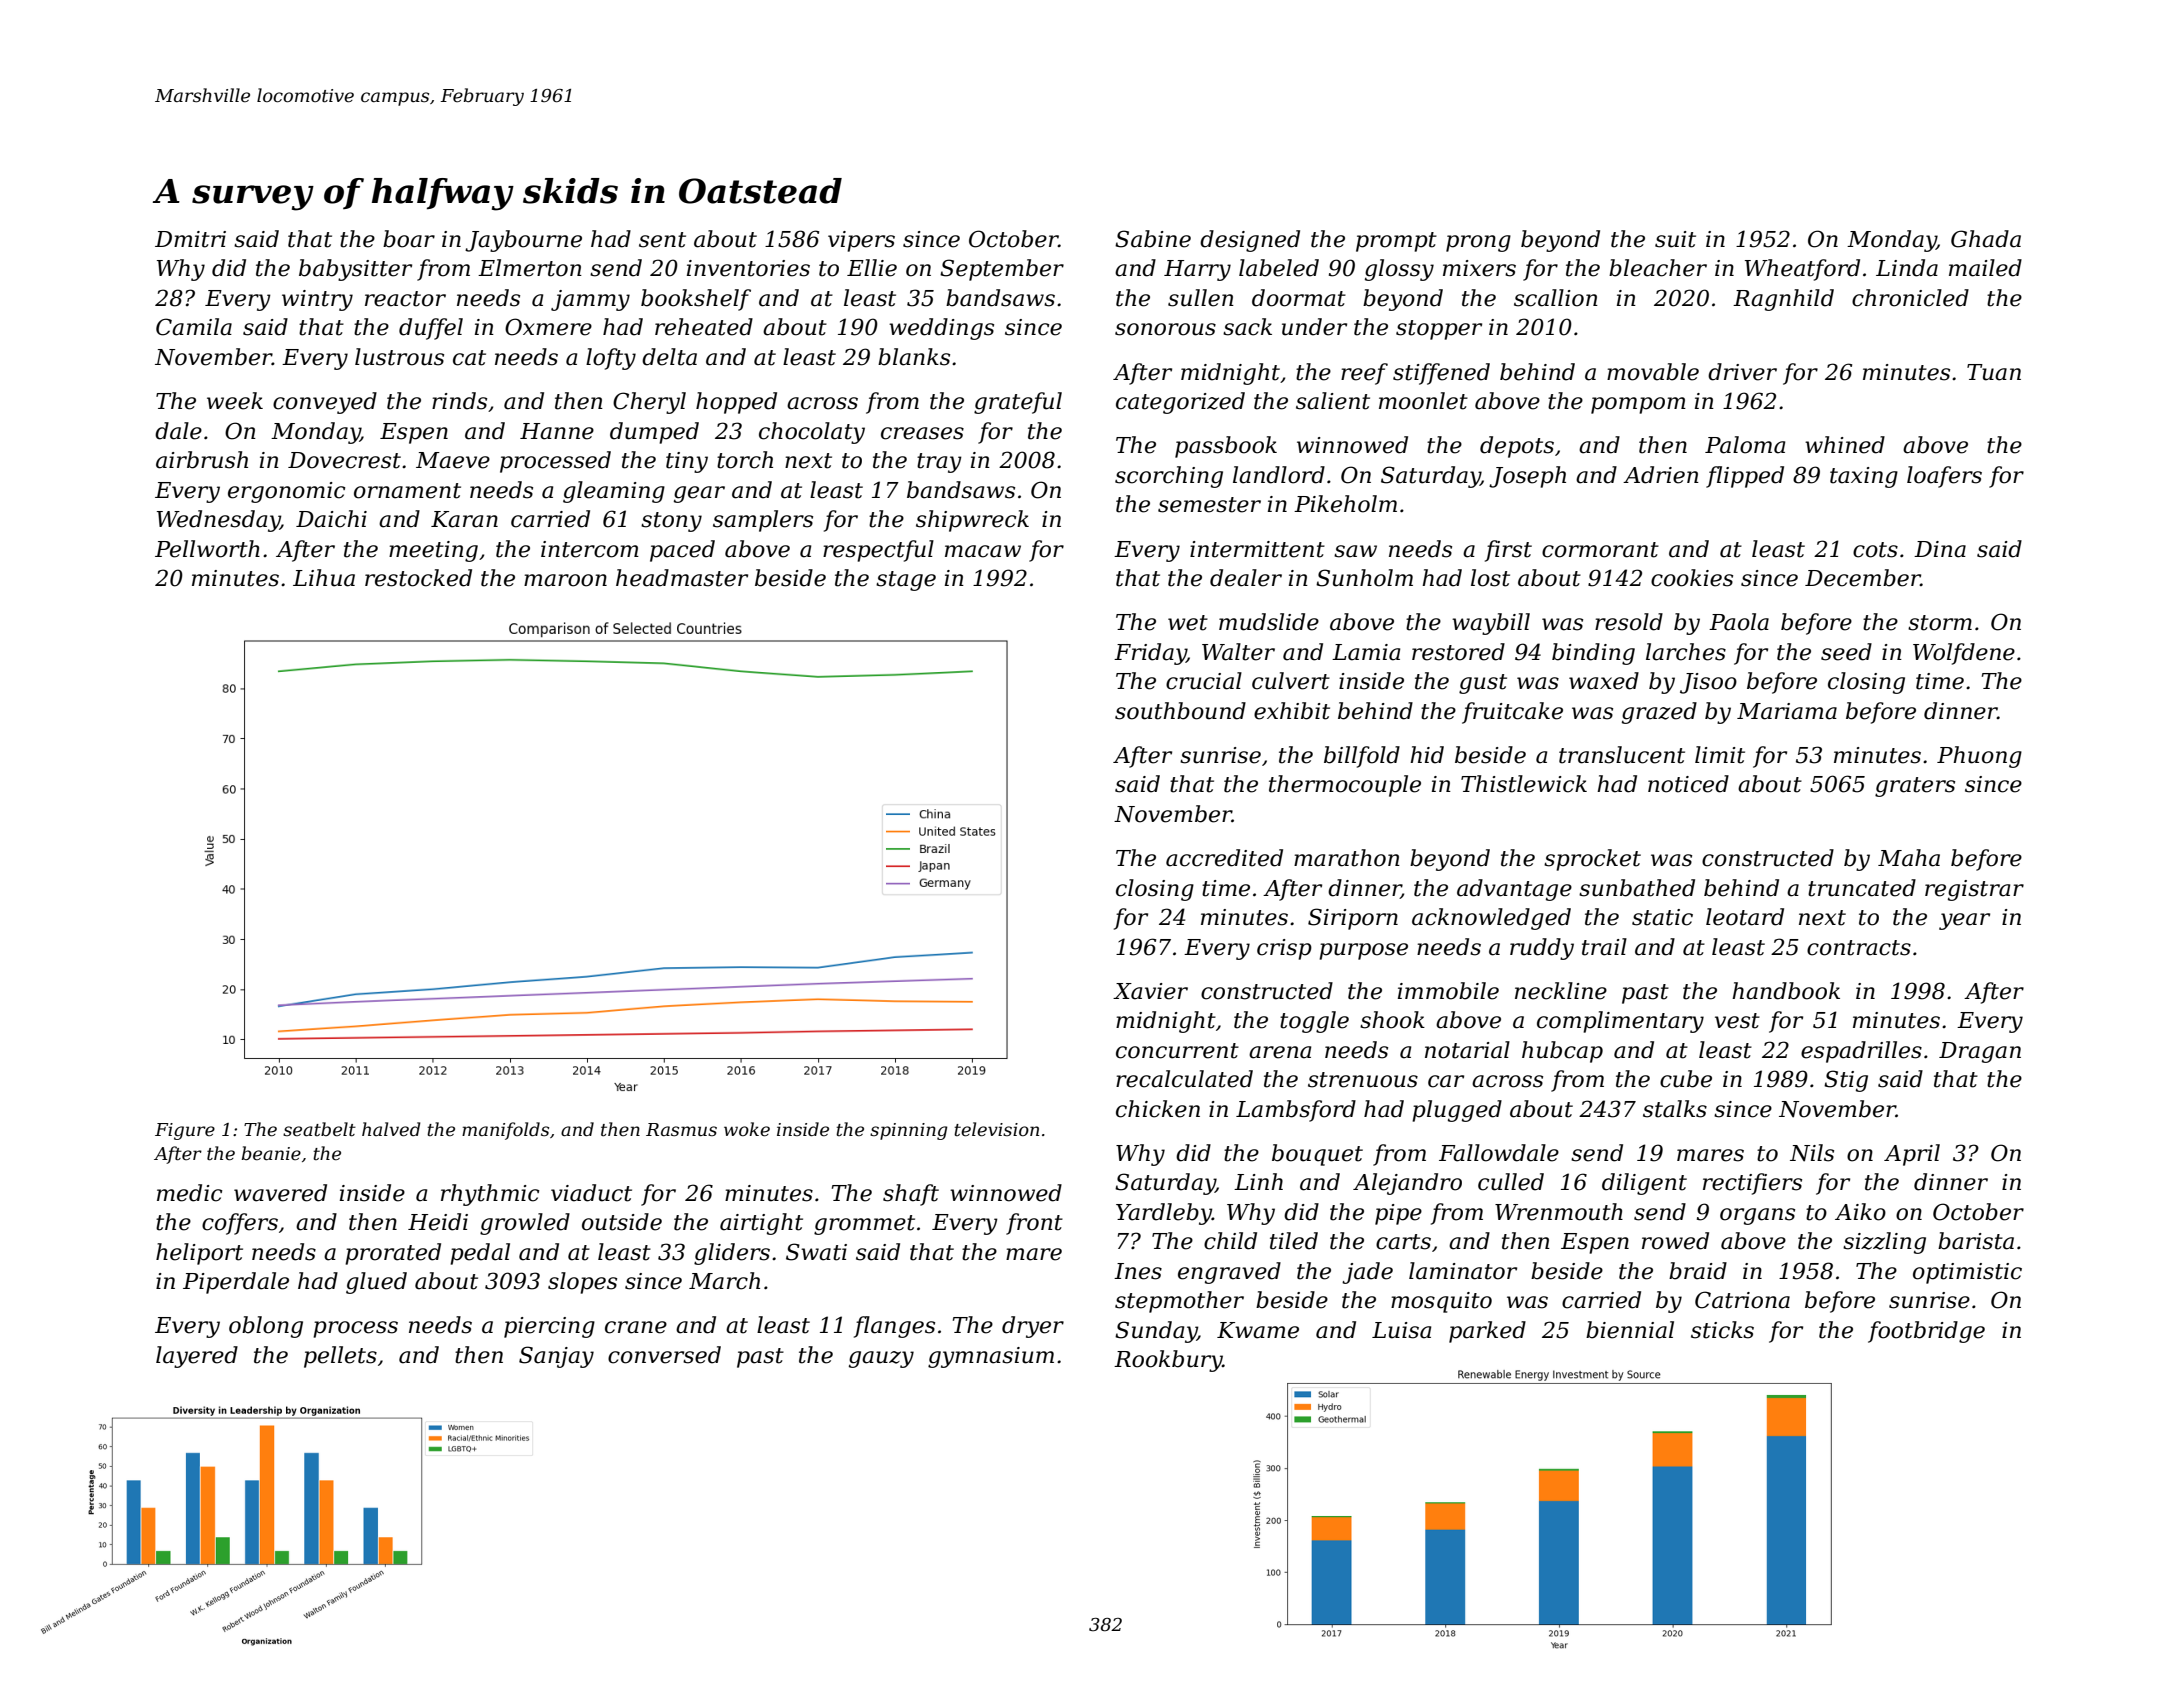  What do you see at coordinates (202, 460) in the screenshot?
I see `airbrush` at bounding box center [202, 460].
